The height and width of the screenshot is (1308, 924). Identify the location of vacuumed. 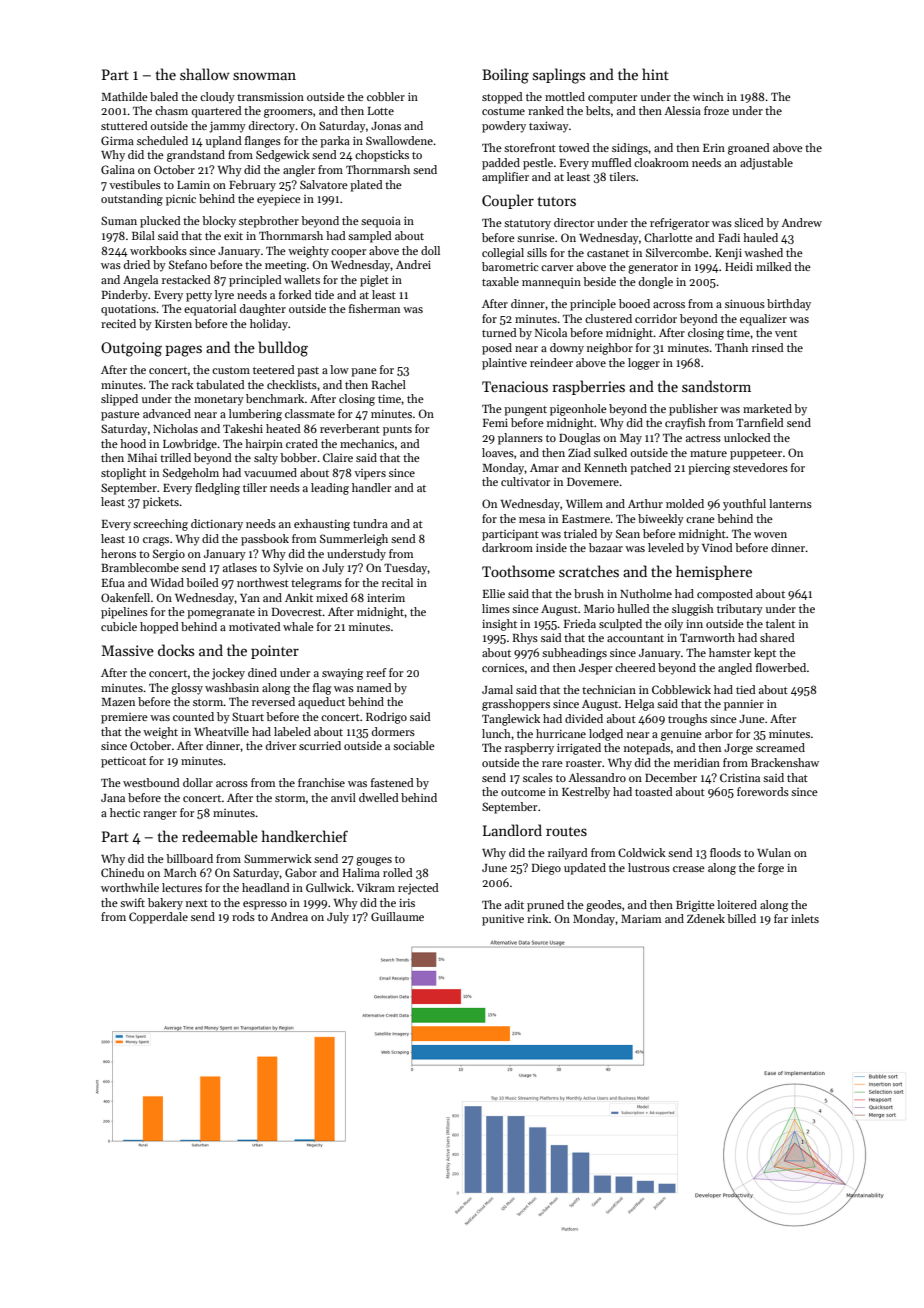
(270, 472).
